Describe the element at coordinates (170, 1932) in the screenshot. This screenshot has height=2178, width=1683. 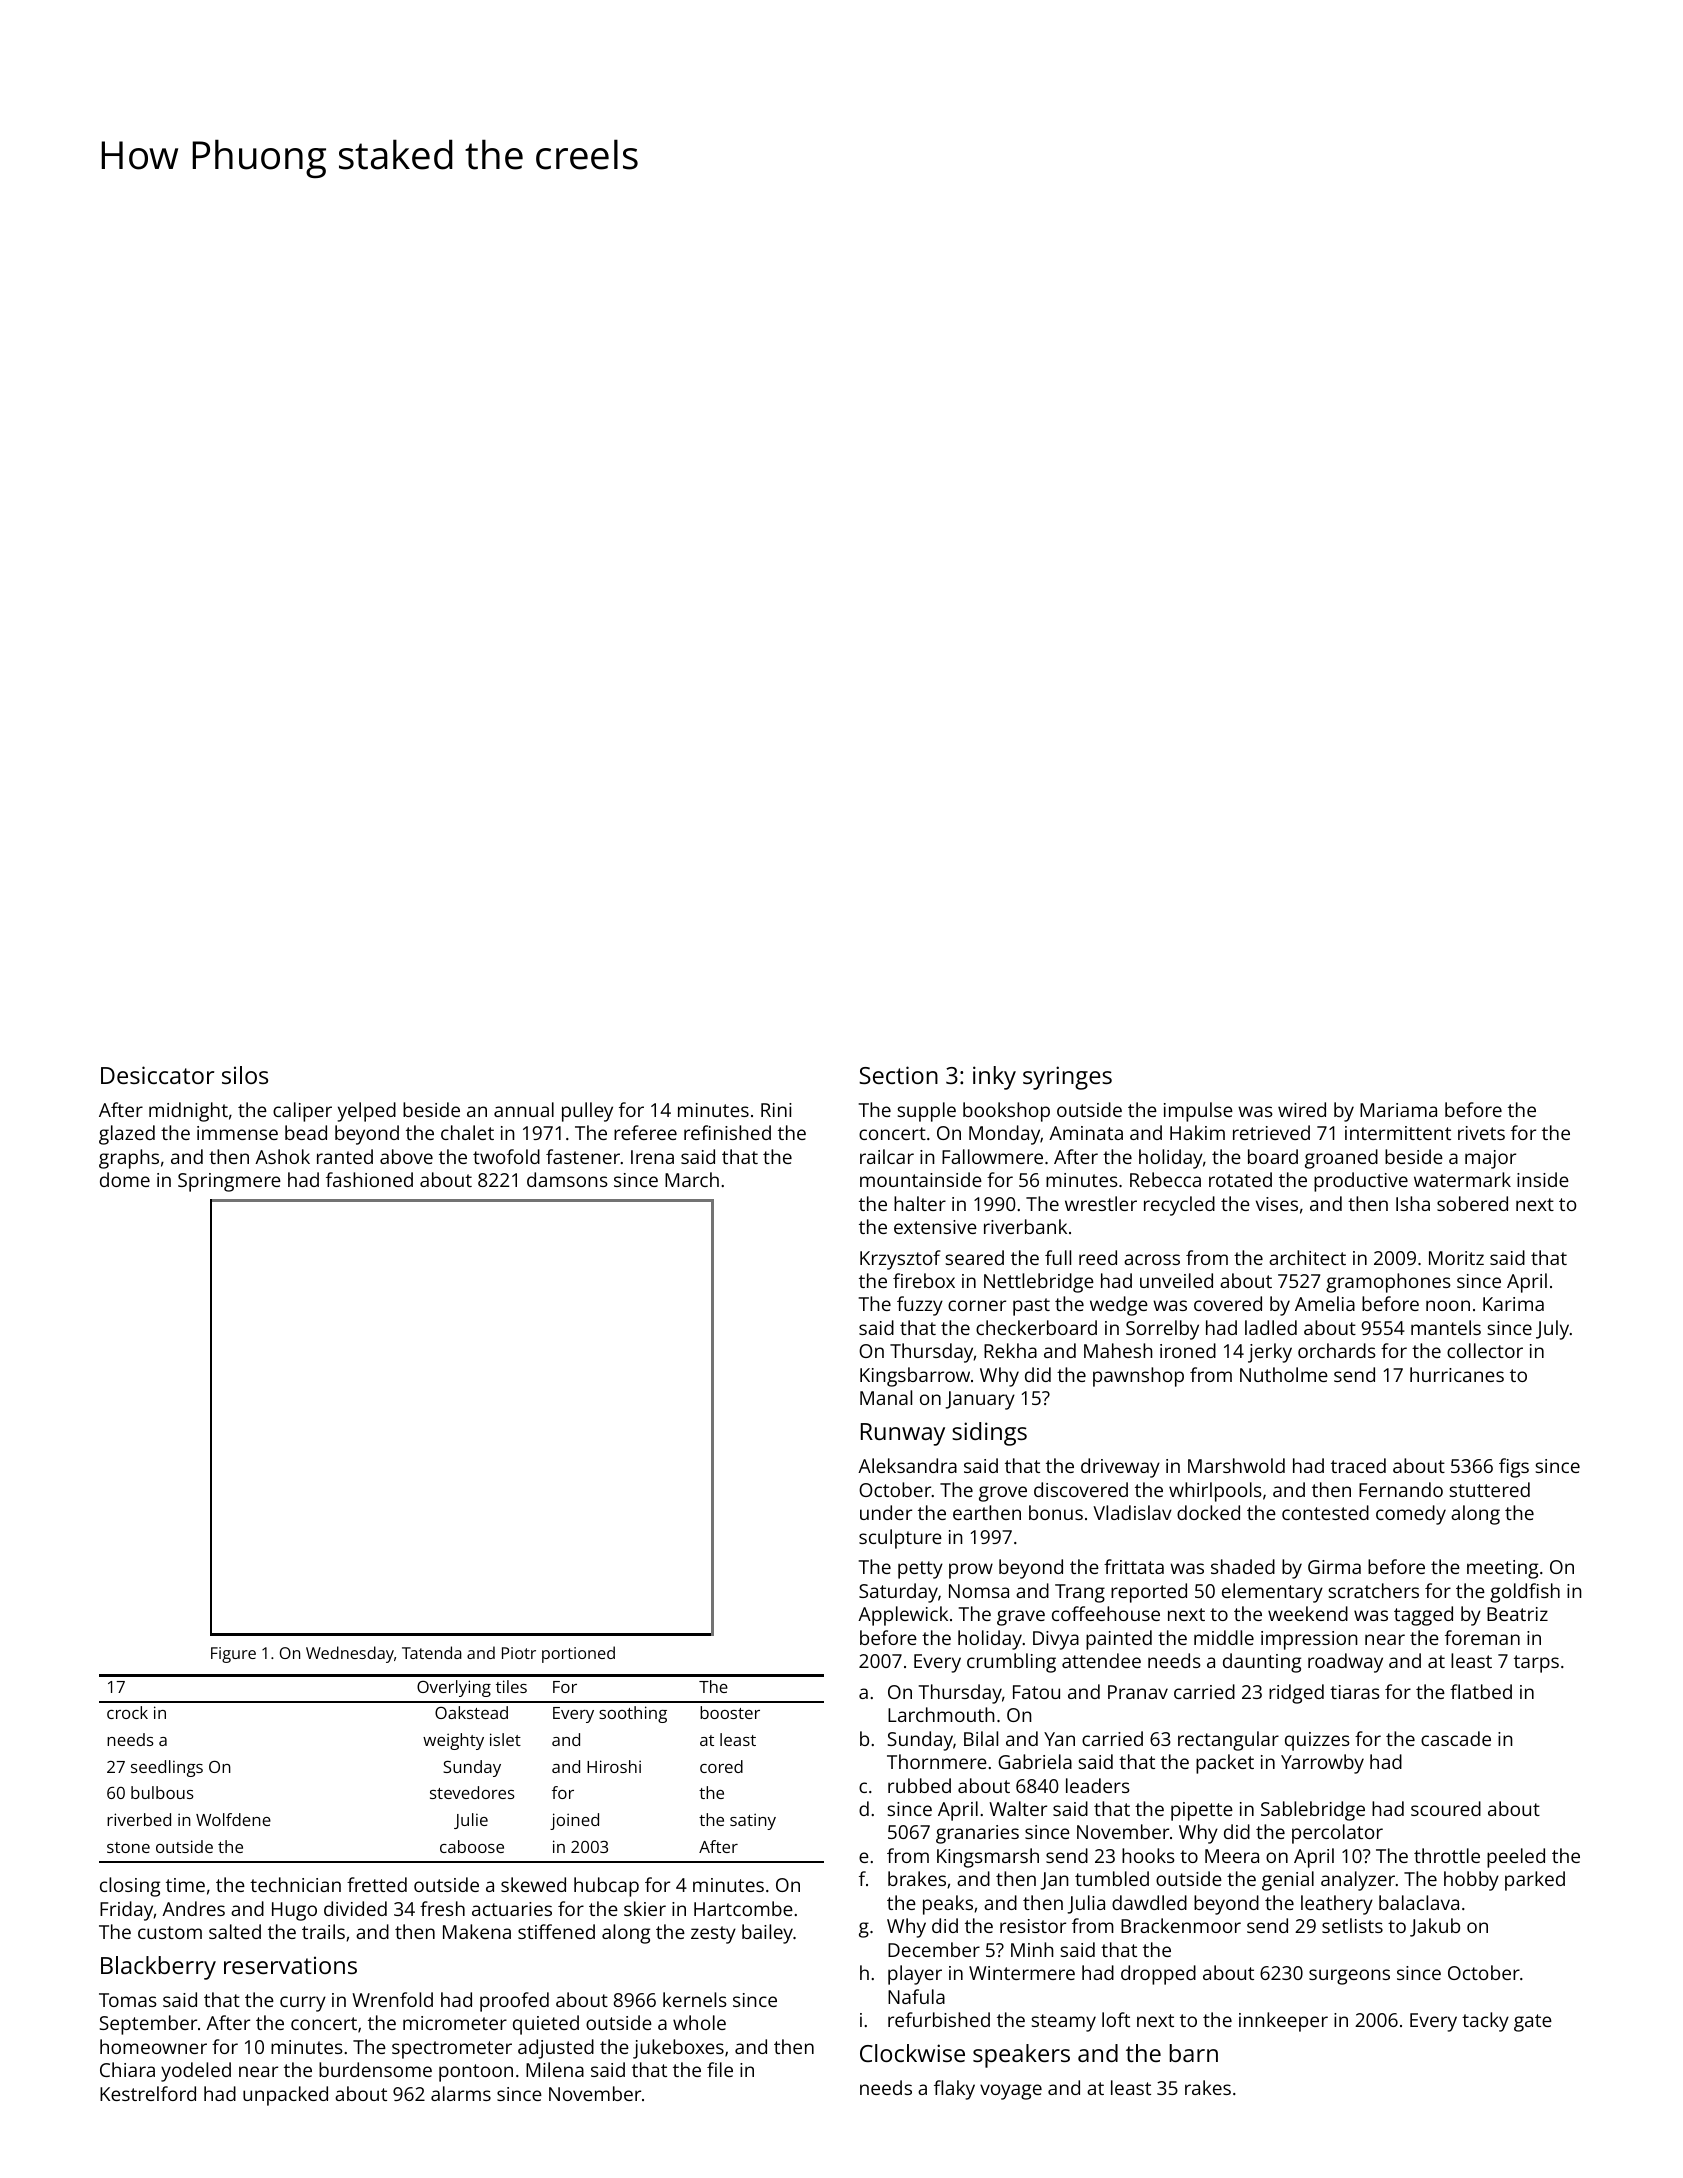
I see `custom` at that location.
